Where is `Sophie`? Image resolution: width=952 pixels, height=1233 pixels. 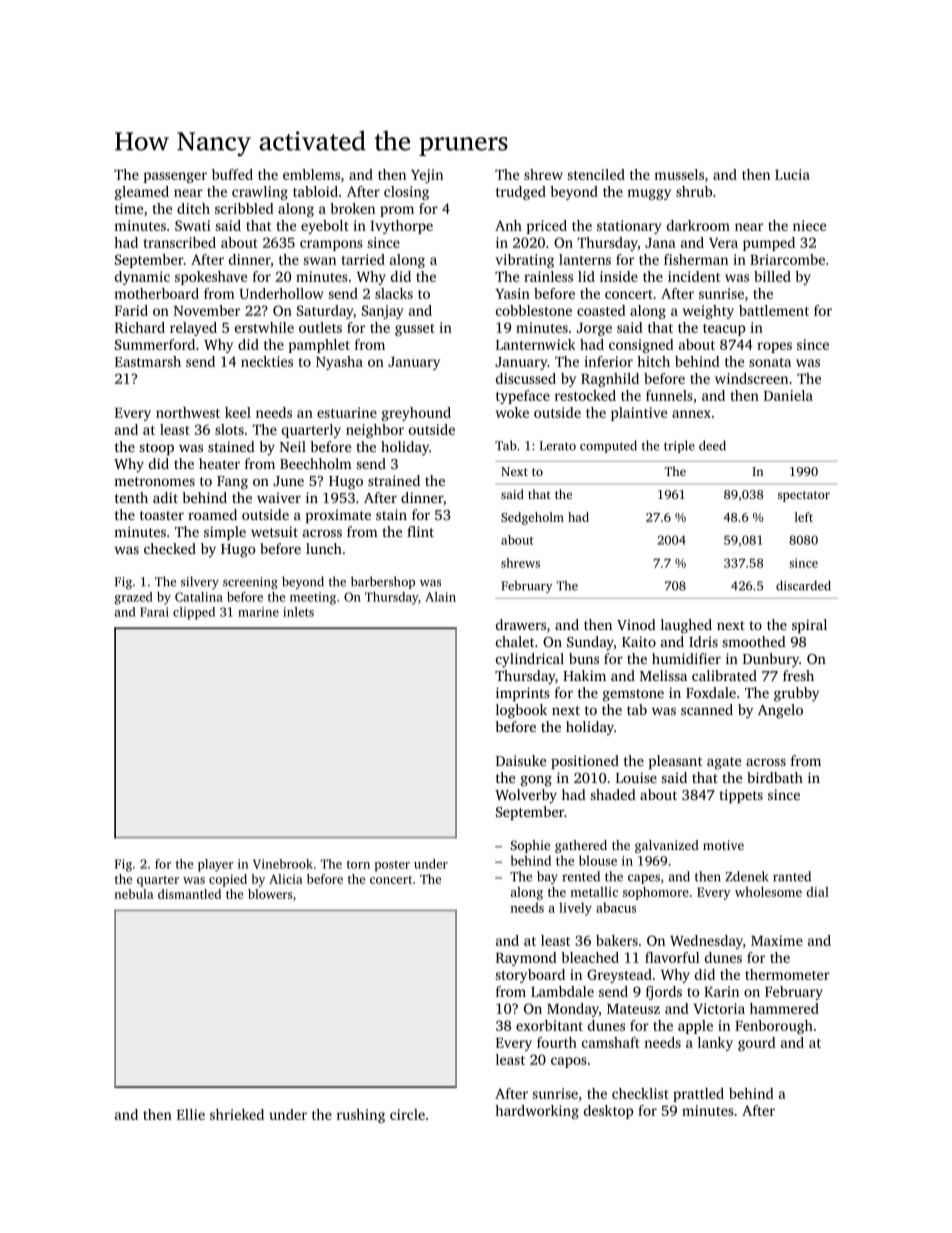
Sophie is located at coordinates (530, 846).
